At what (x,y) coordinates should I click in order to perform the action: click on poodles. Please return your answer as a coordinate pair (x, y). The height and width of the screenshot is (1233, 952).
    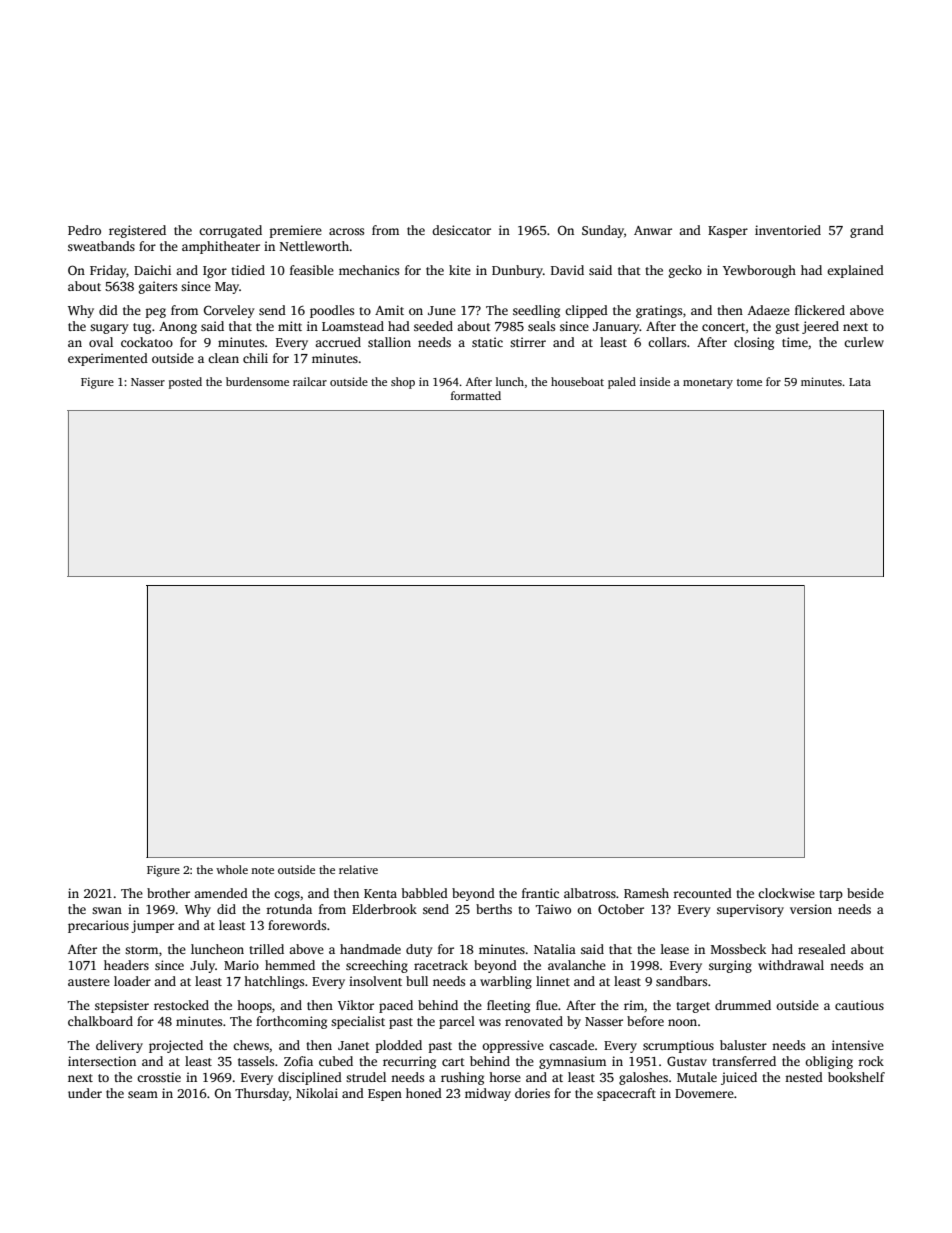
    Looking at the image, I should click on (332, 311).
